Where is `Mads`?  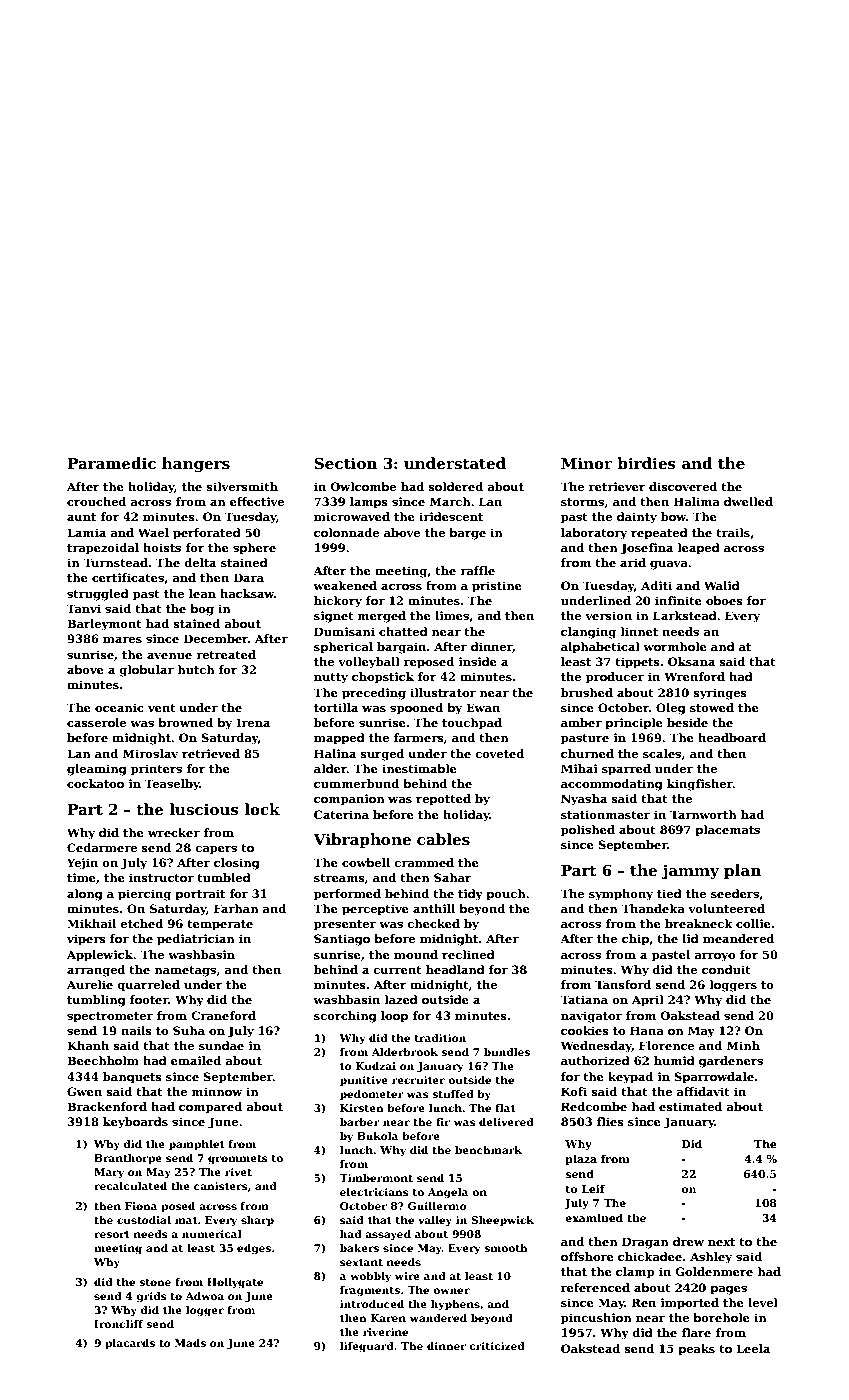
Mads is located at coordinates (190, 1343).
